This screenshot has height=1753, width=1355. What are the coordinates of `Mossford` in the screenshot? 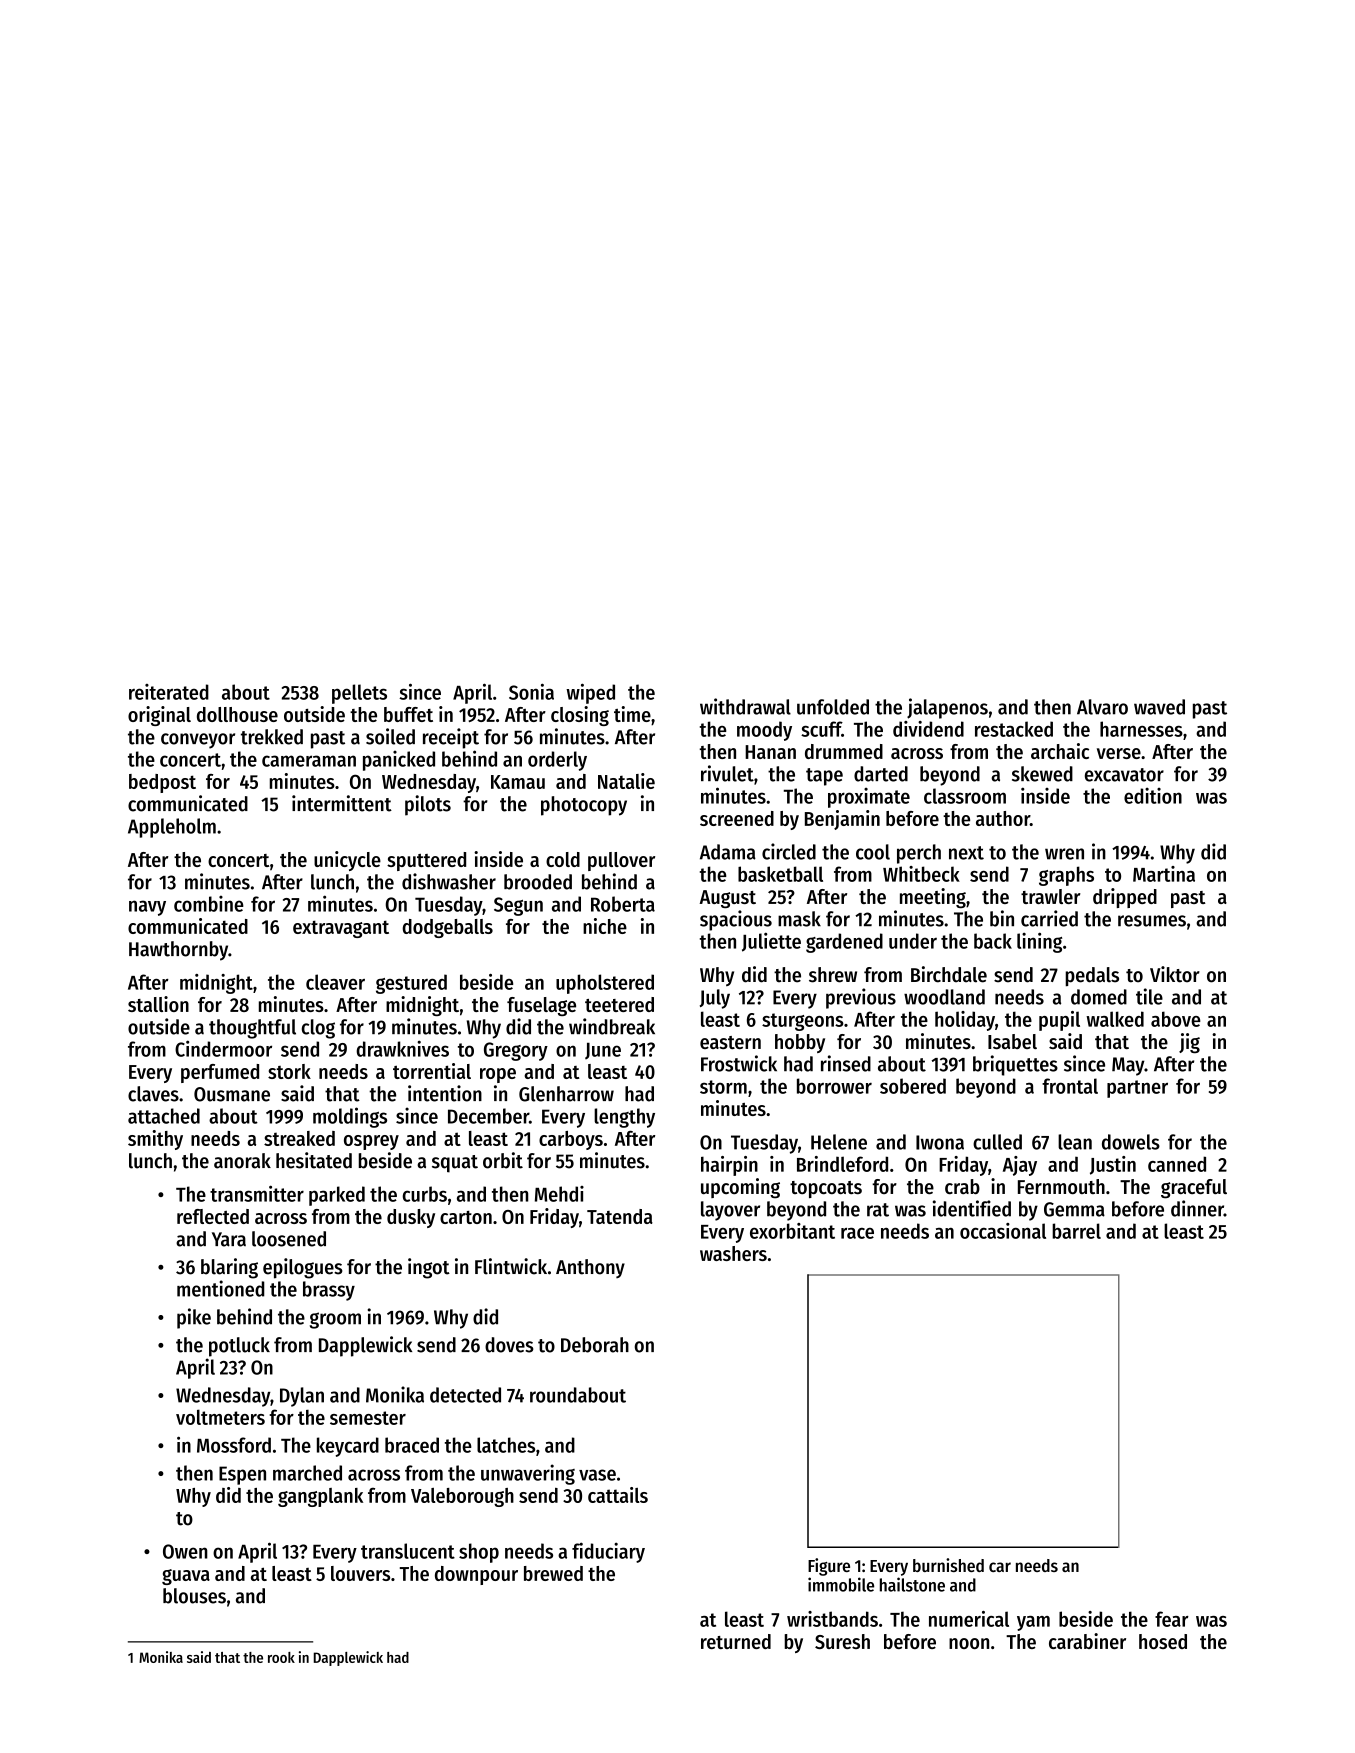 It's located at (234, 1445).
